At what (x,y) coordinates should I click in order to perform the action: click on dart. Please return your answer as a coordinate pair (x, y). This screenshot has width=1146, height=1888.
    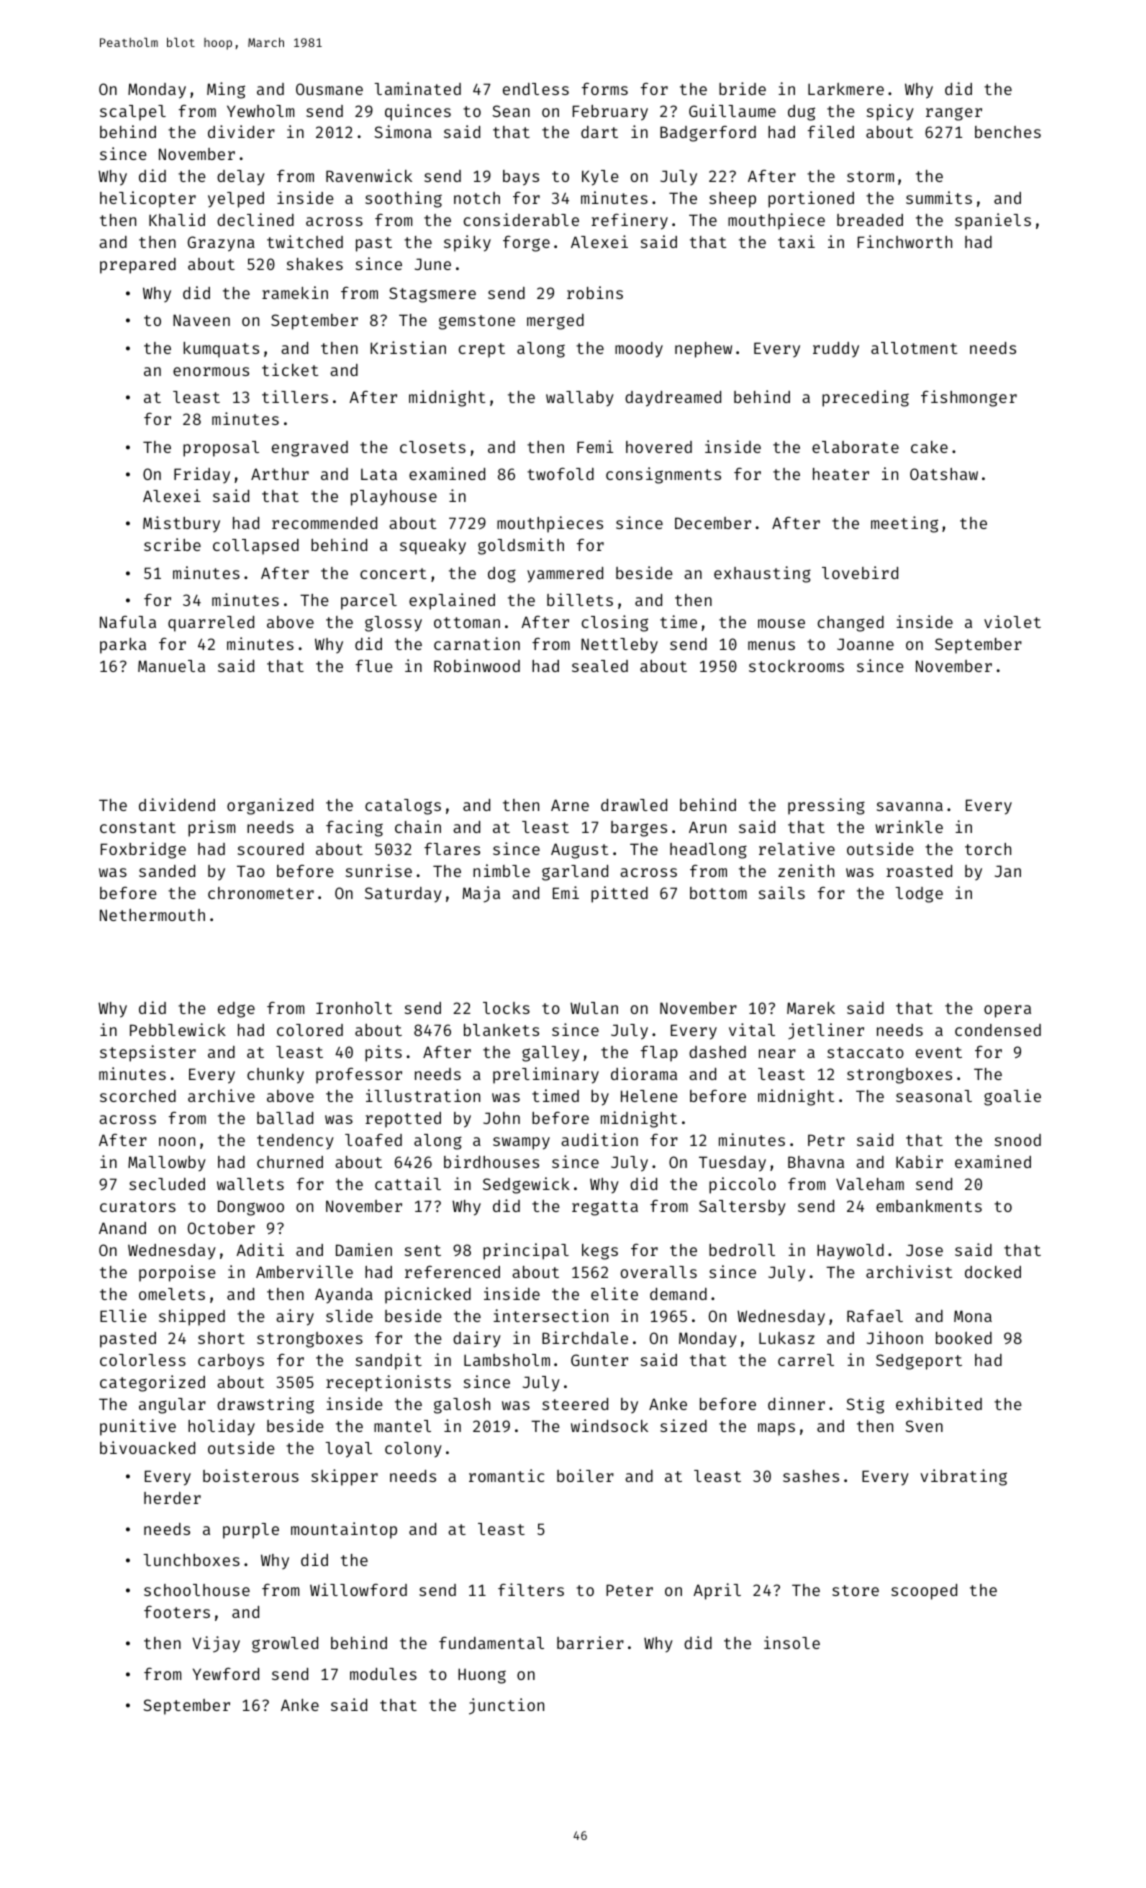
    Looking at the image, I should click on (599, 132).
